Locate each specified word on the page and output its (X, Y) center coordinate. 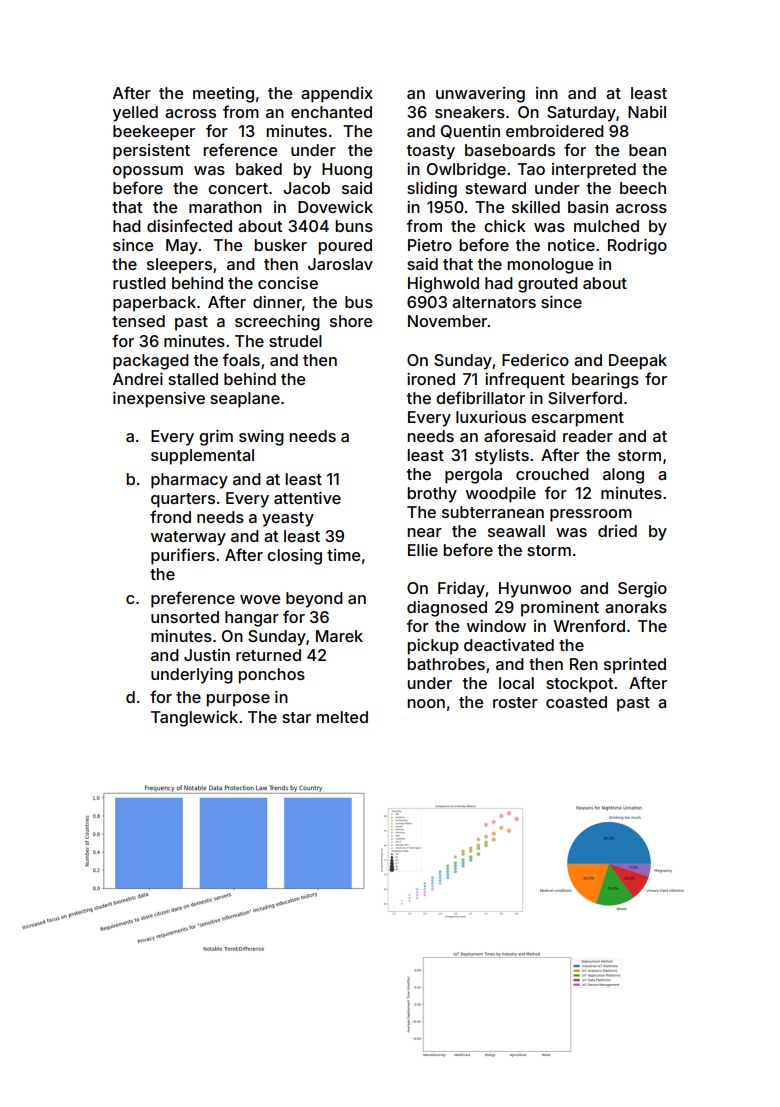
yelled (135, 114)
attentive (307, 498)
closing (294, 557)
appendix (337, 95)
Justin (207, 655)
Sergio (642, 590)
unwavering (480, 95)
